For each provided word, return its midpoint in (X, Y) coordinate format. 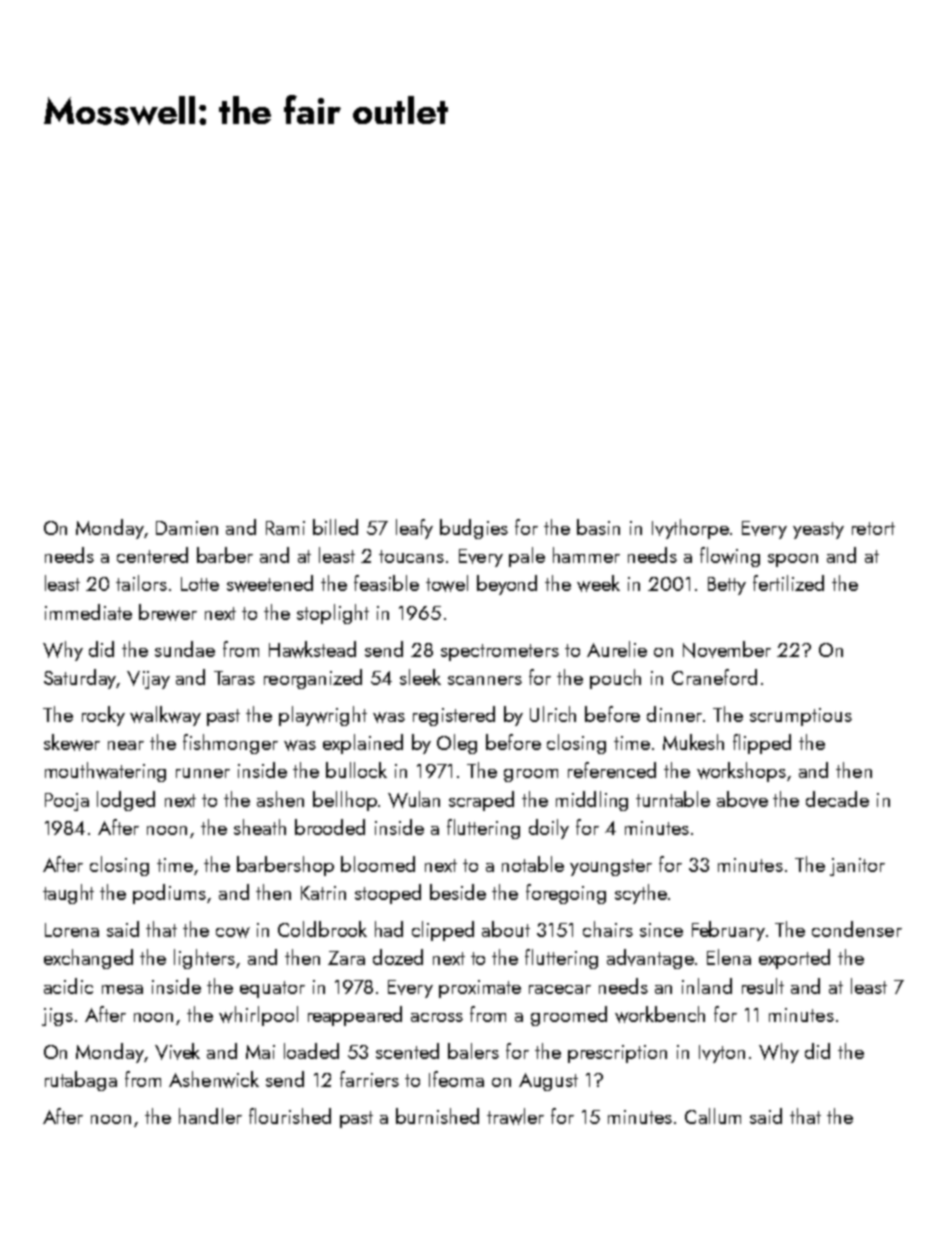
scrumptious (801, 717)
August (548, 1082)
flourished (290, 1116)
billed (335, 527)
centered (152, 555)
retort (873, 528)
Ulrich (553, 714)
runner (203, 773)
